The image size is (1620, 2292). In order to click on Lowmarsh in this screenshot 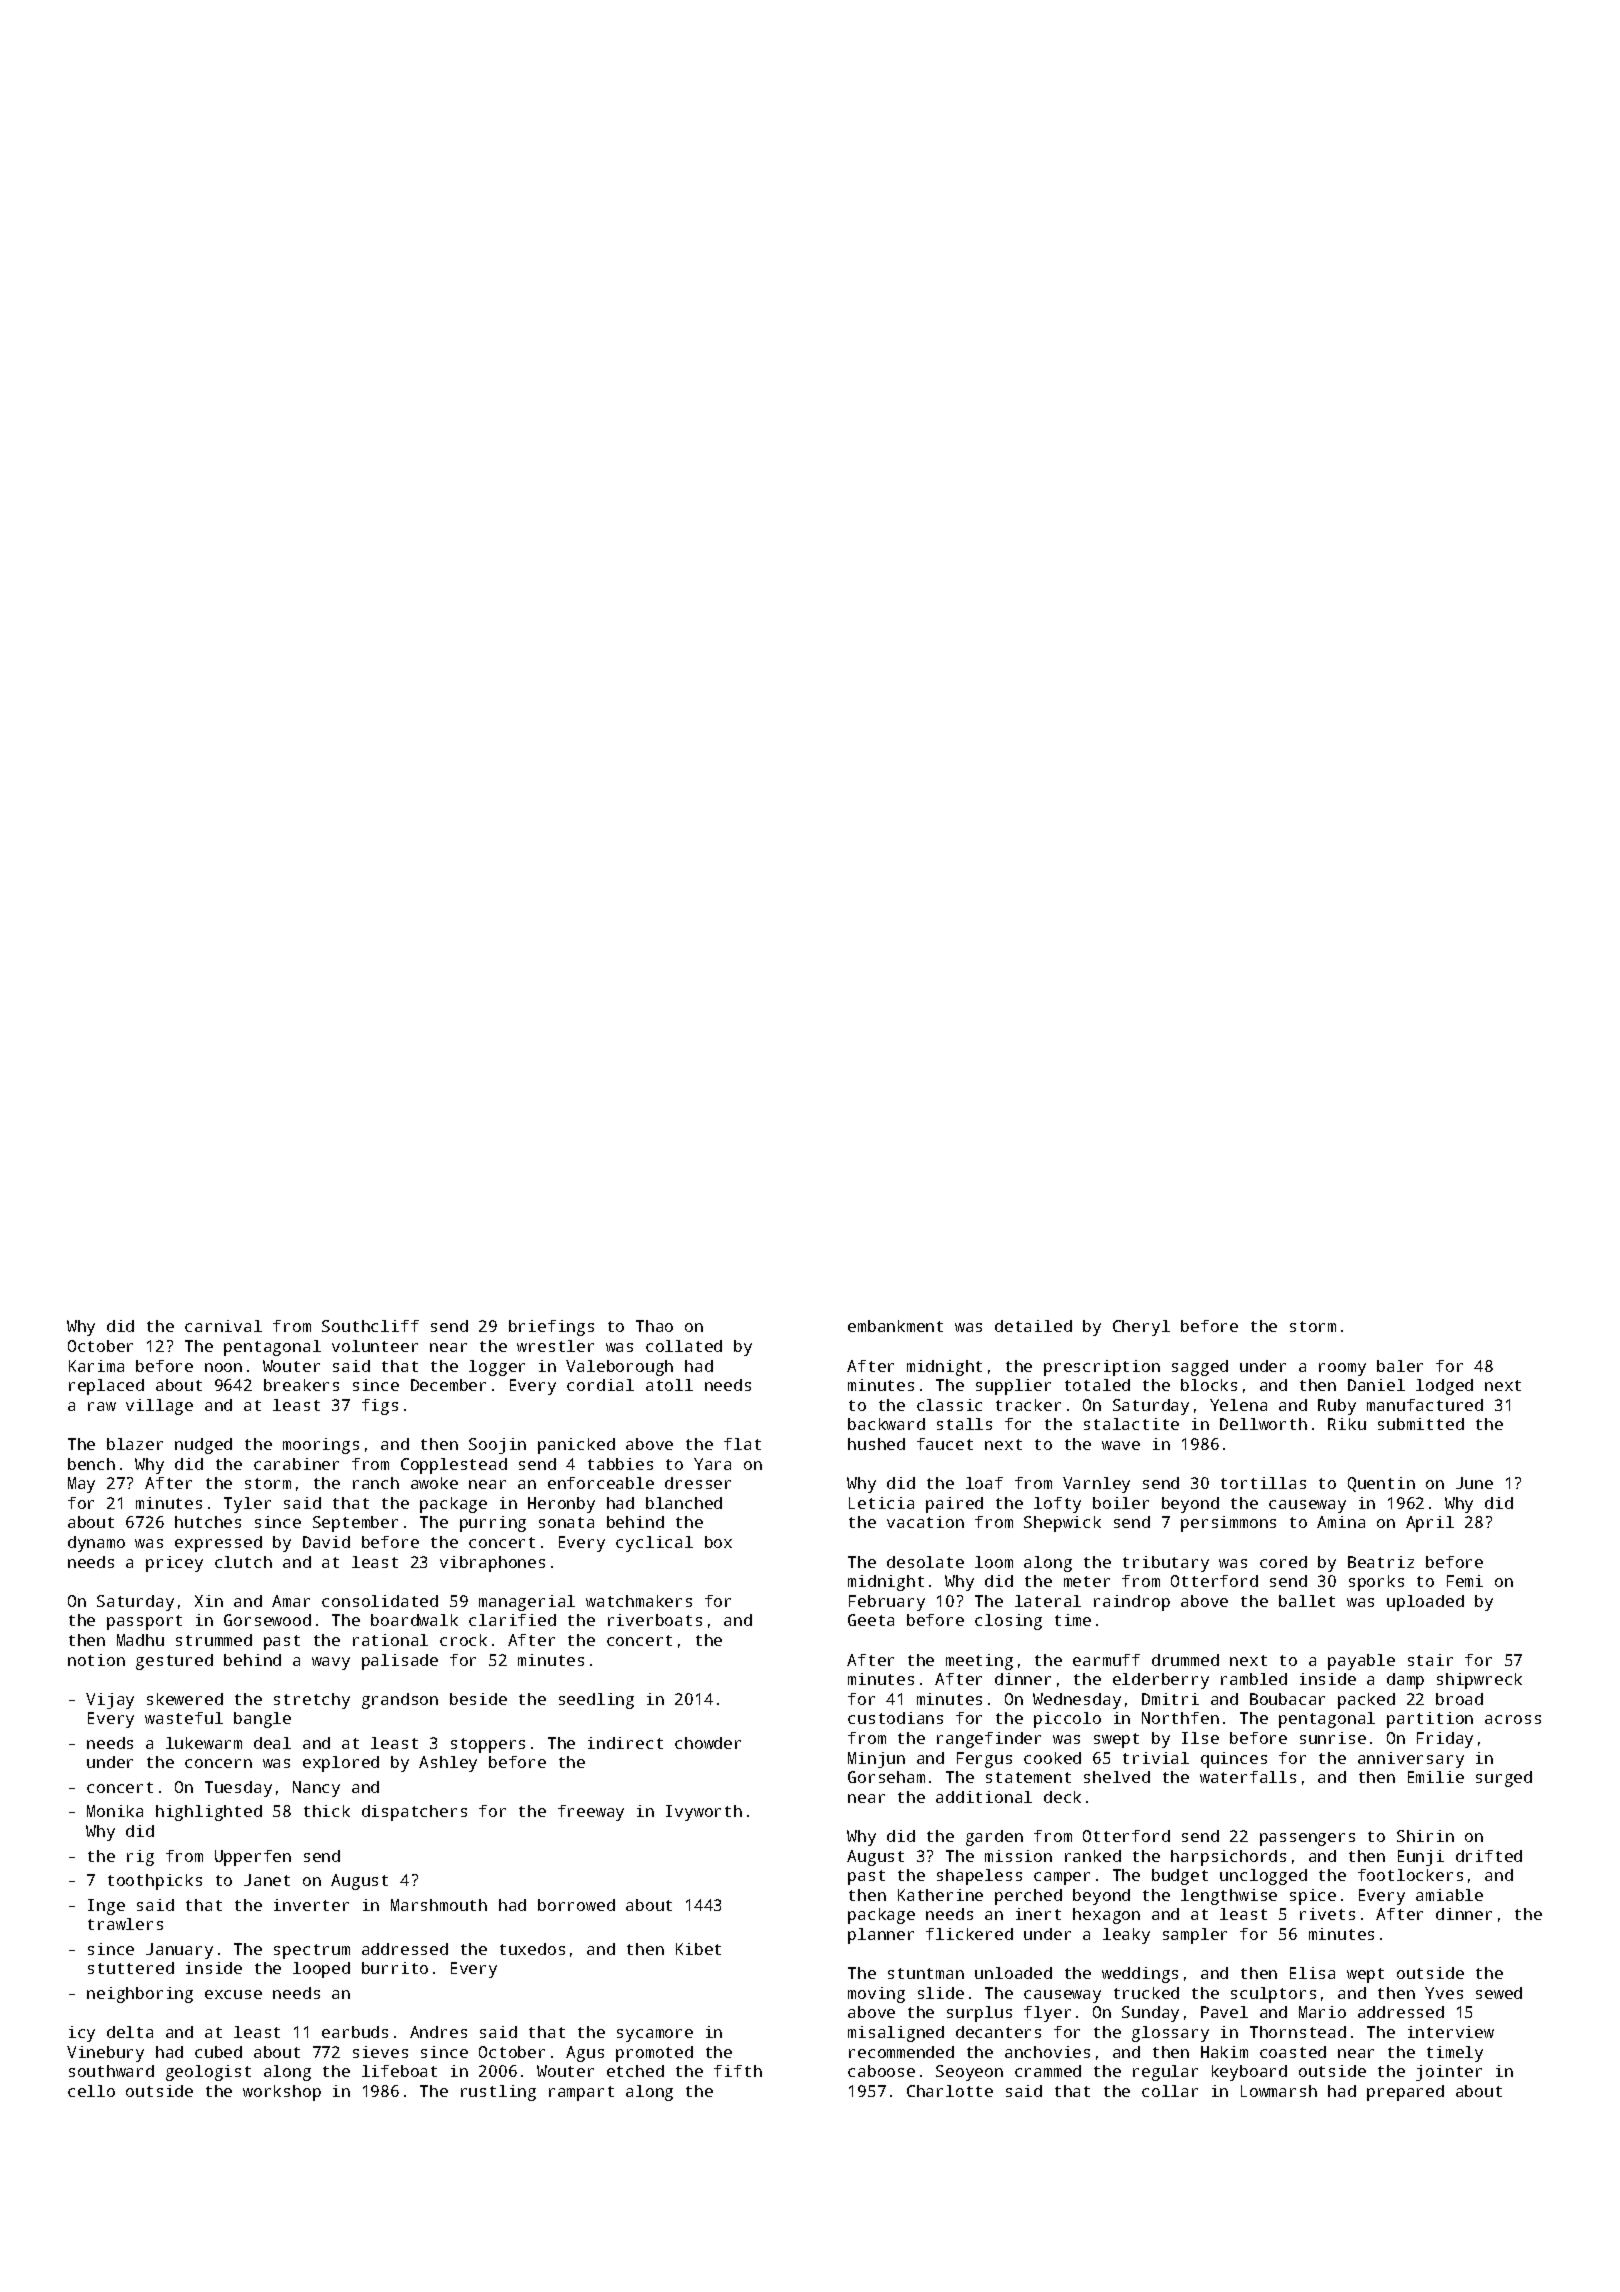, I will do `click(1279, 2091)`.
